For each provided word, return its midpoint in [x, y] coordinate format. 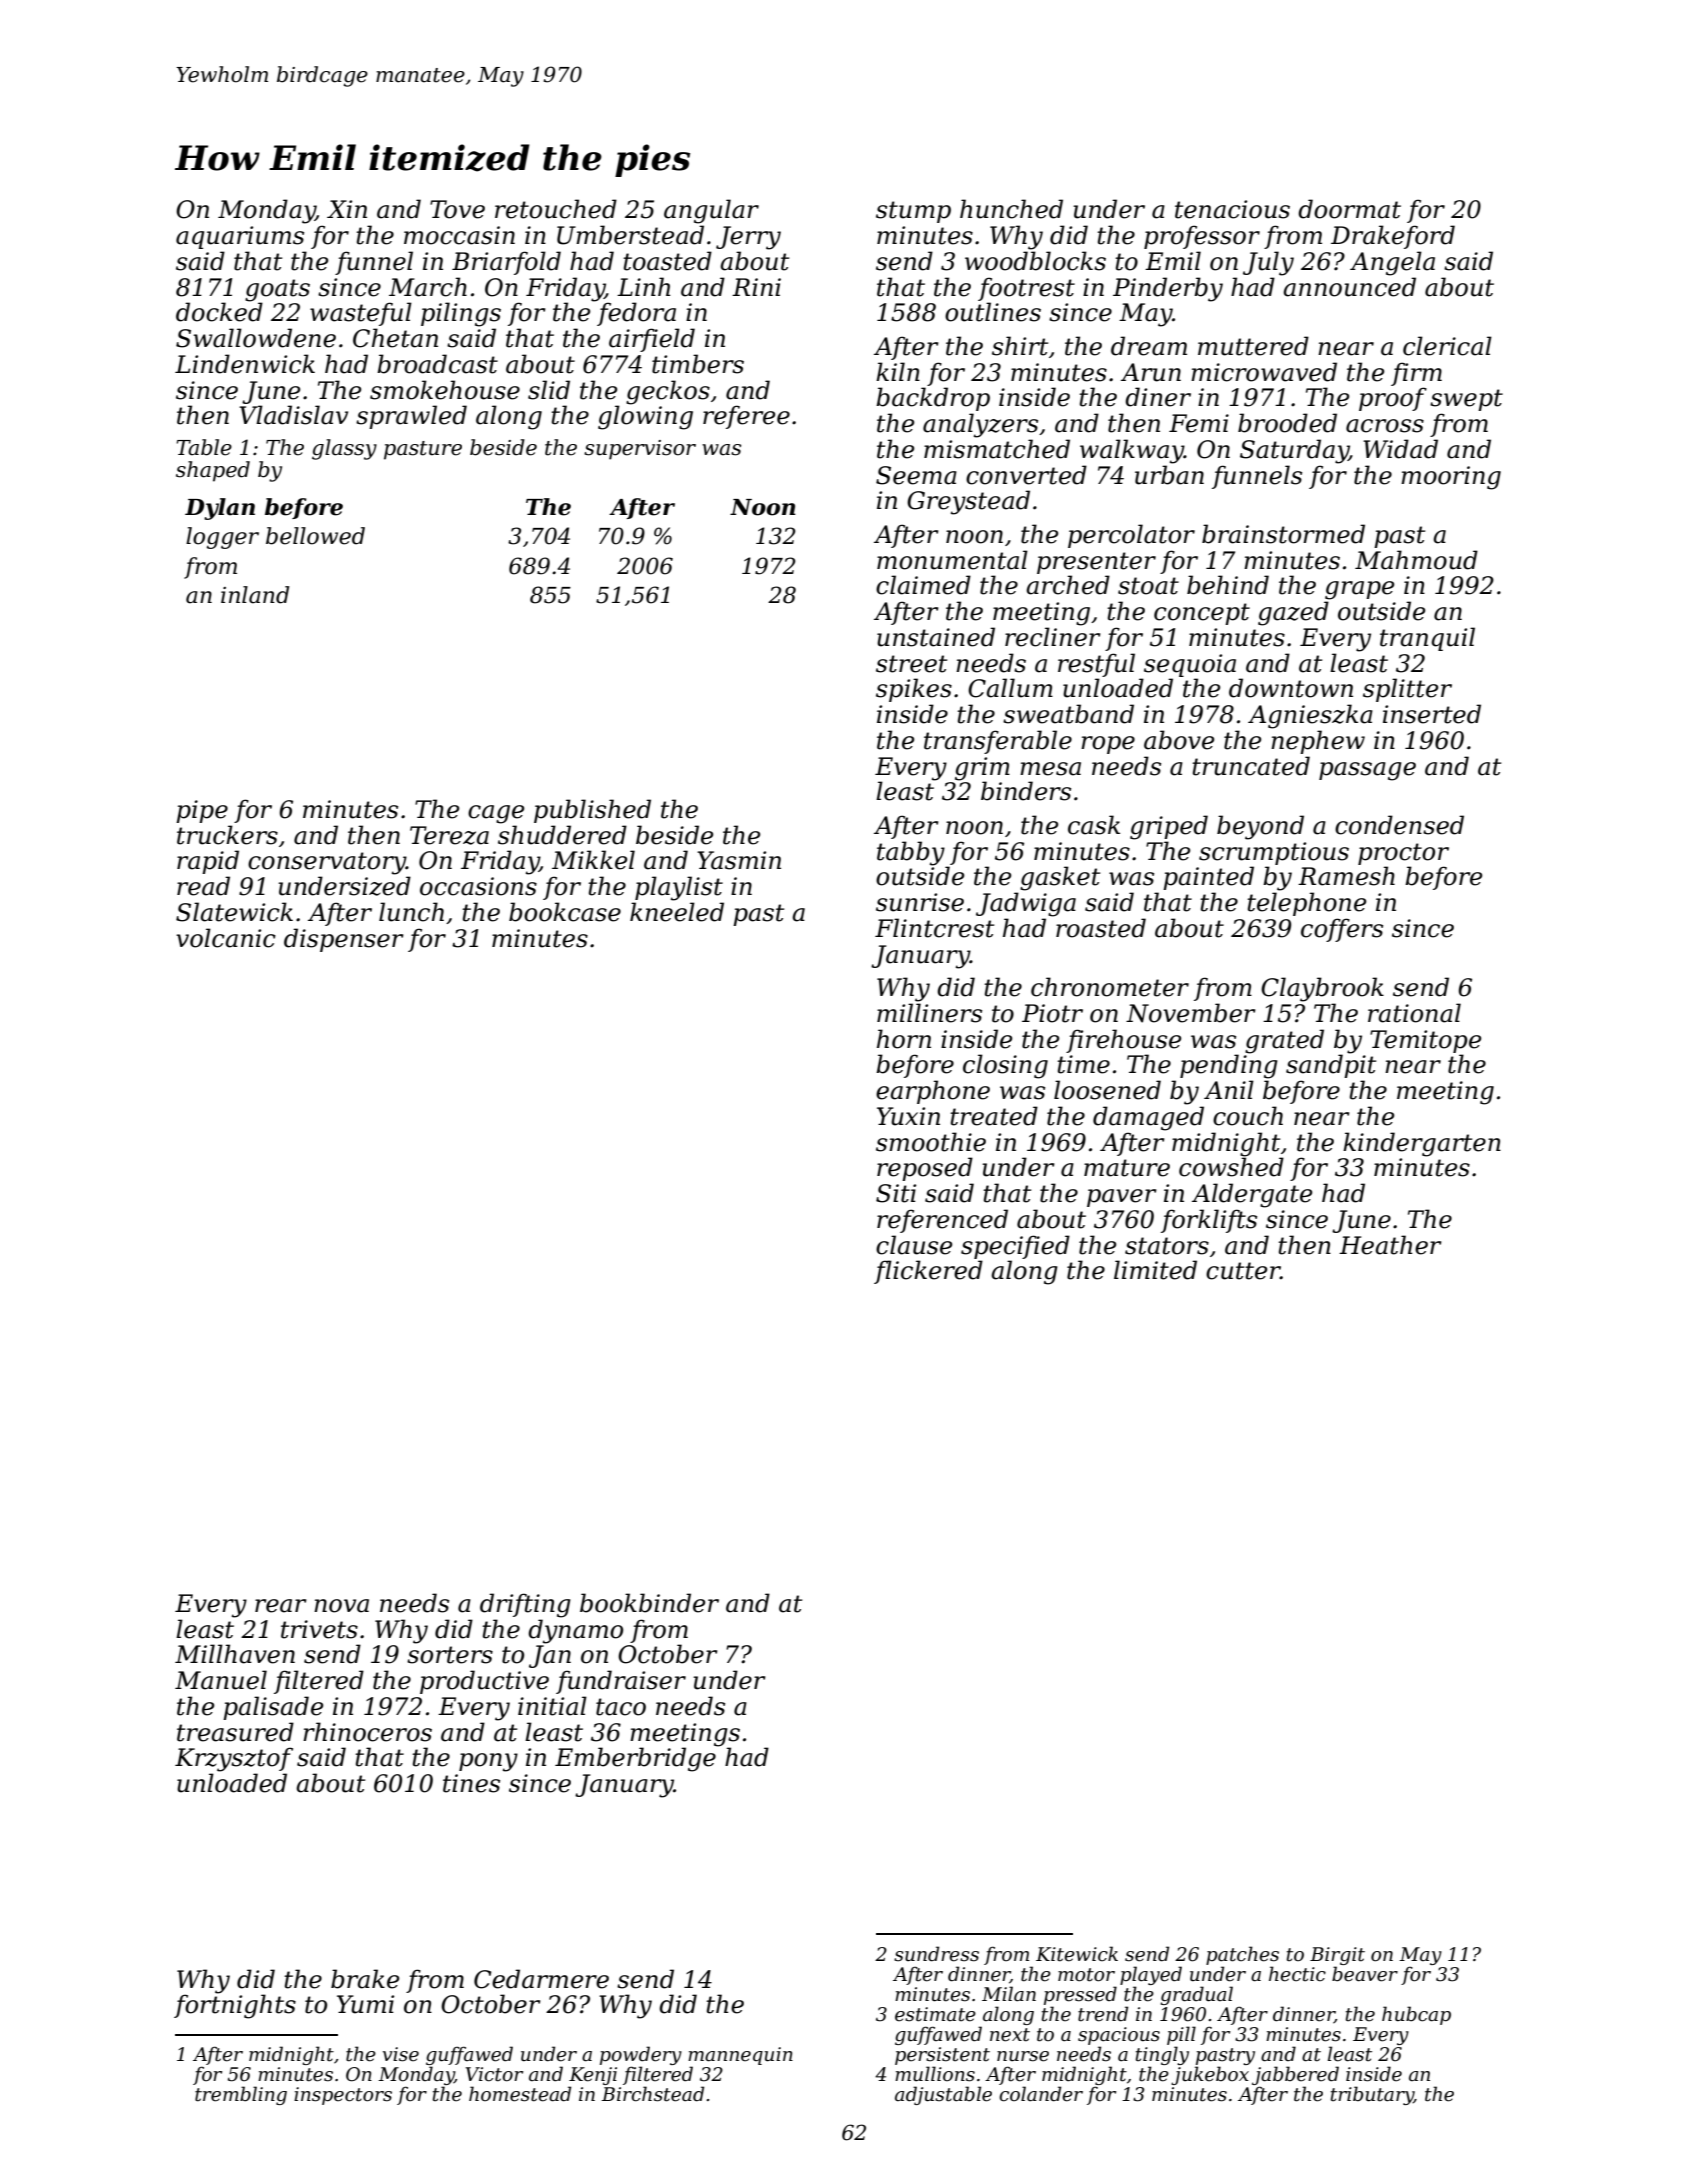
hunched [1011, 209]
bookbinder [649, 1603]
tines [471, 1783]
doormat [1349, 209]
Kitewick [1077, 1954]
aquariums [240, 237]
